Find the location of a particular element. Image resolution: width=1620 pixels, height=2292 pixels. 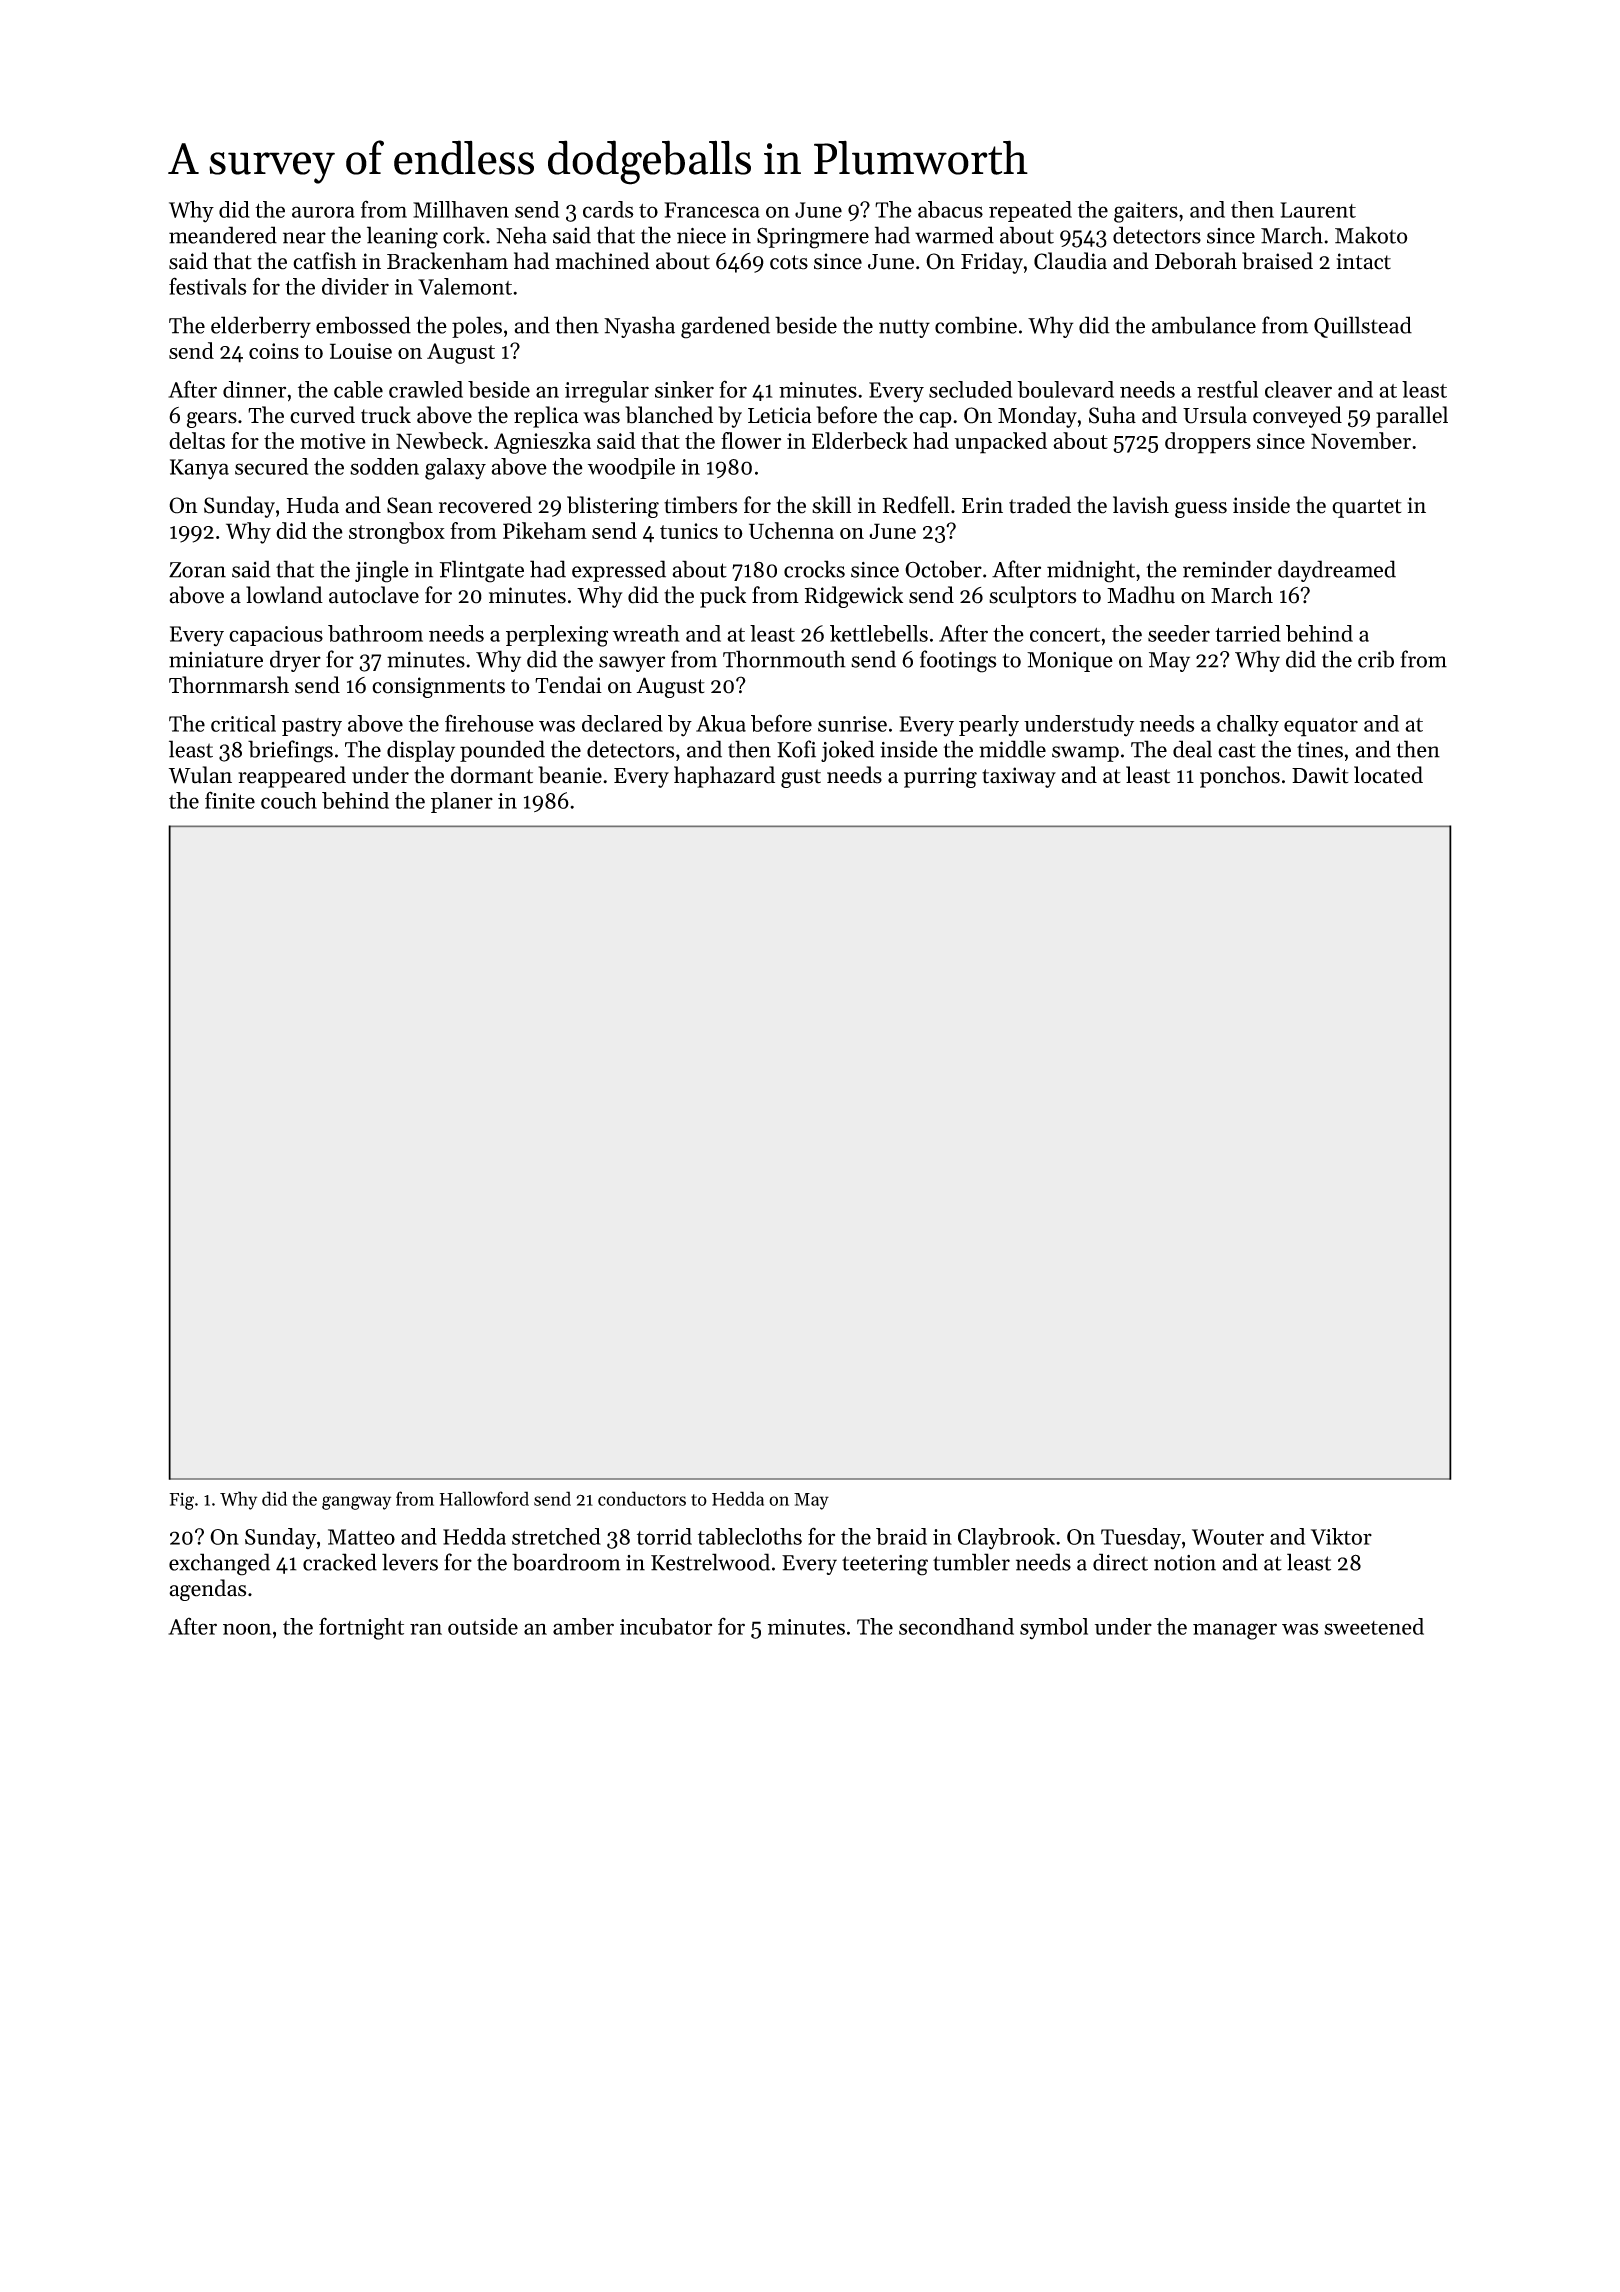

joked is located at coordinates (848, 751).
